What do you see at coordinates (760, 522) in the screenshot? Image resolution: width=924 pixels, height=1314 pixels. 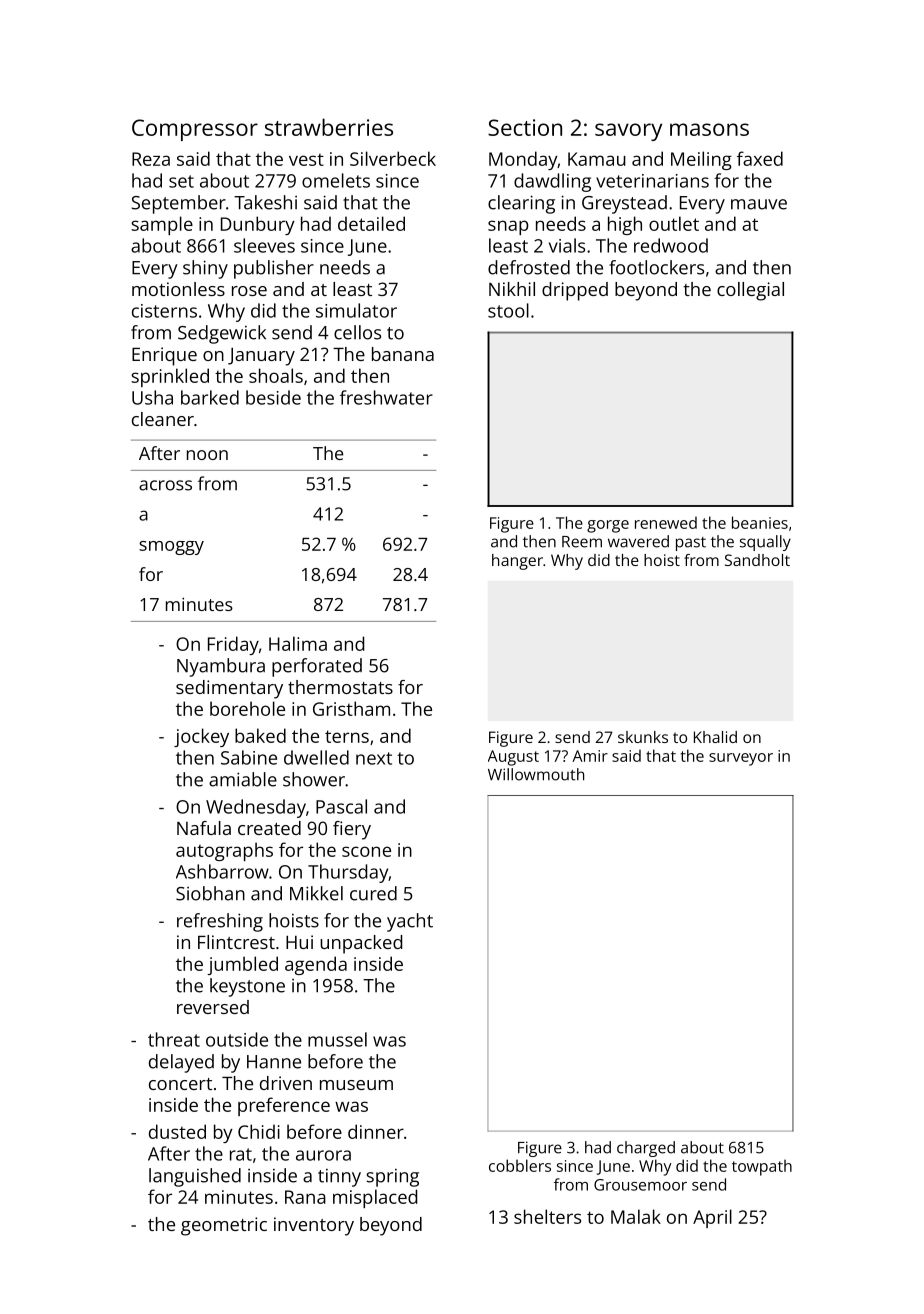 I see `beanies` at bounding box center [760, 522].
